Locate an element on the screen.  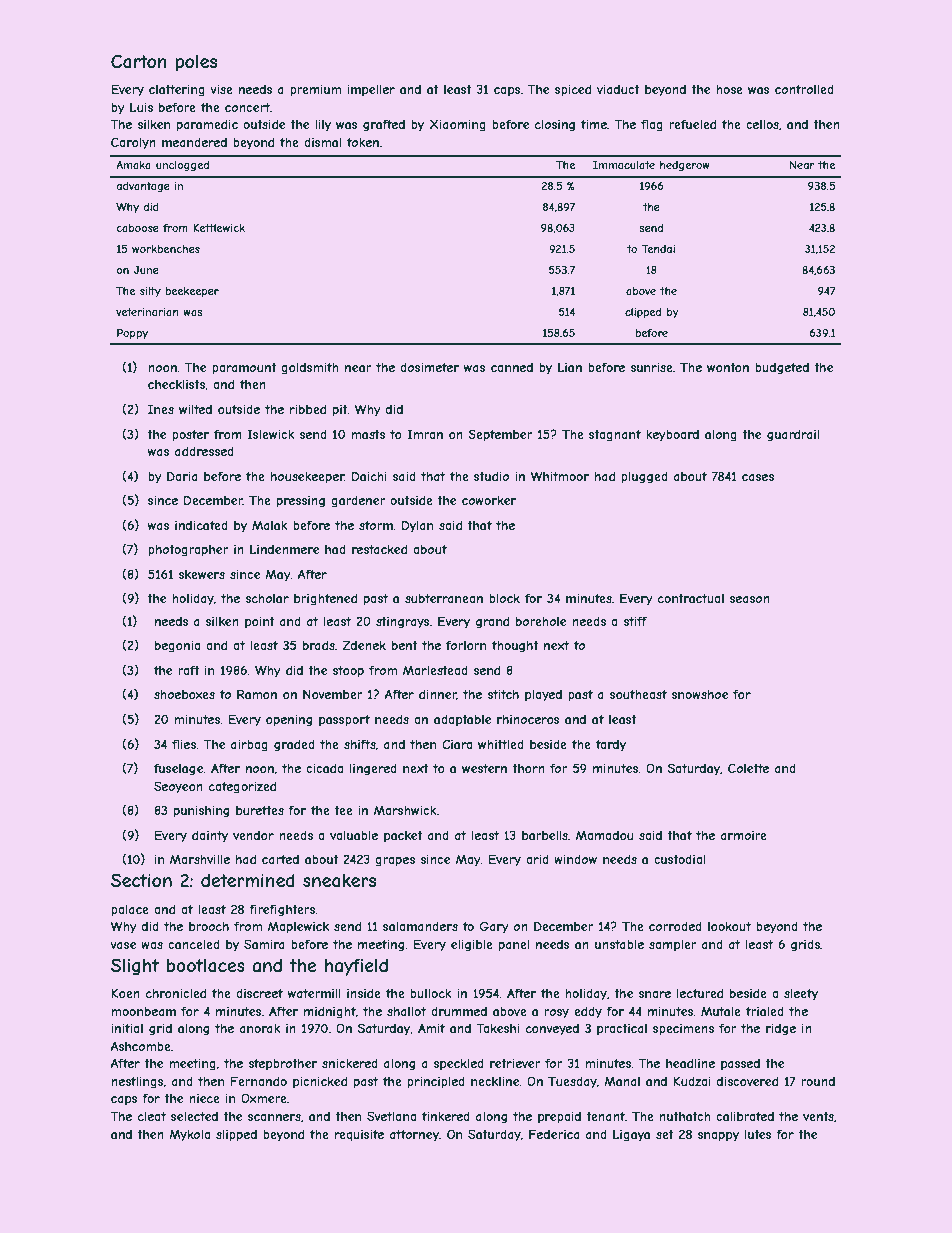
Whitmoor is located at coordinates (559, 476).
